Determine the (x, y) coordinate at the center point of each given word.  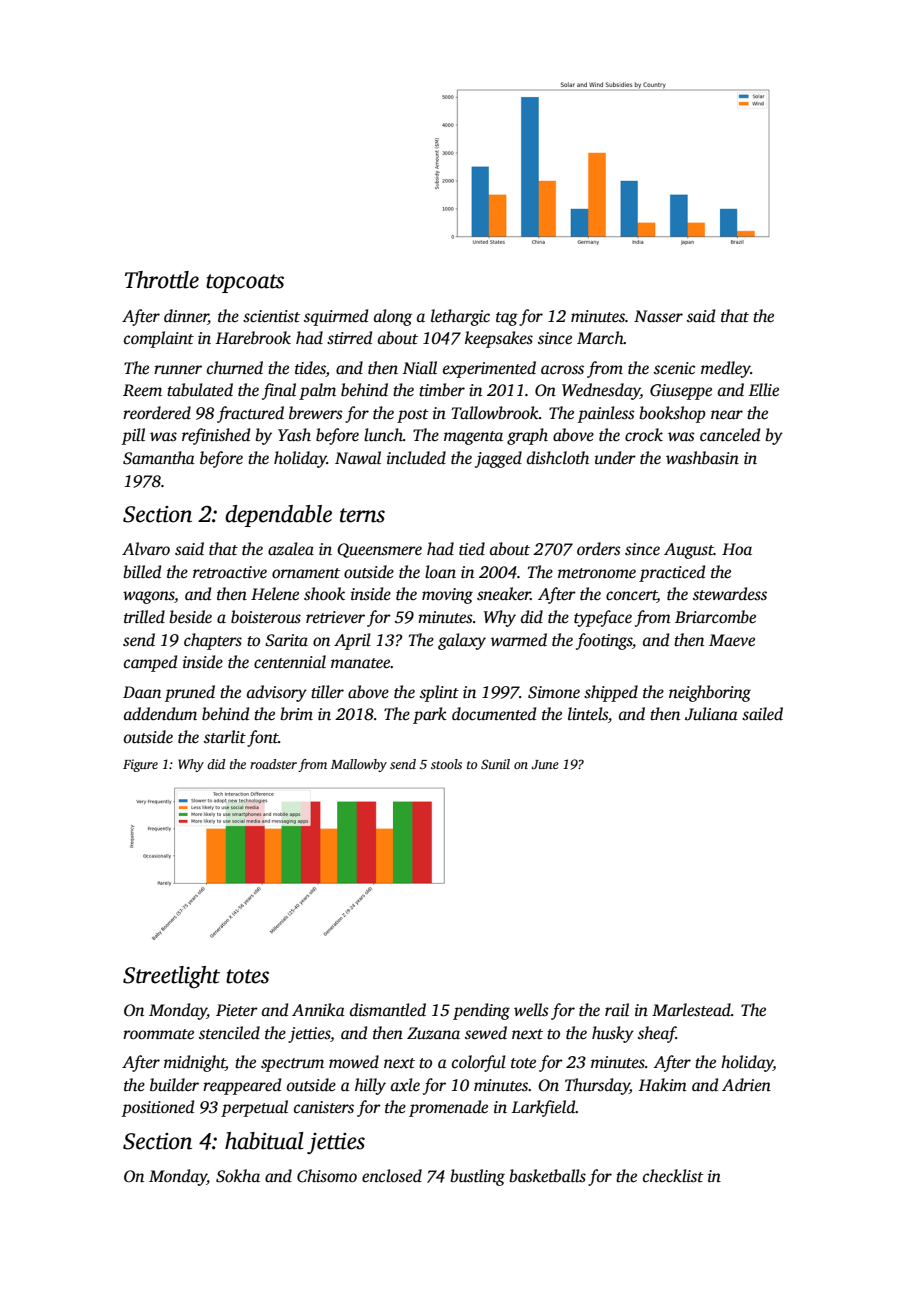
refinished (216, 436)
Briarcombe (715, 617)
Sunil (495, 764)
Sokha (238, 1176)
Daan (142, 692)
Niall (420, 368)
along (393, 317)
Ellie (764, 390)
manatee (361, 663)
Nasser (658, 316)
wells (531, 1010)
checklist (673, 1176)
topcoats (245, 283)
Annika (318, 1010)
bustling (477, 1177)
